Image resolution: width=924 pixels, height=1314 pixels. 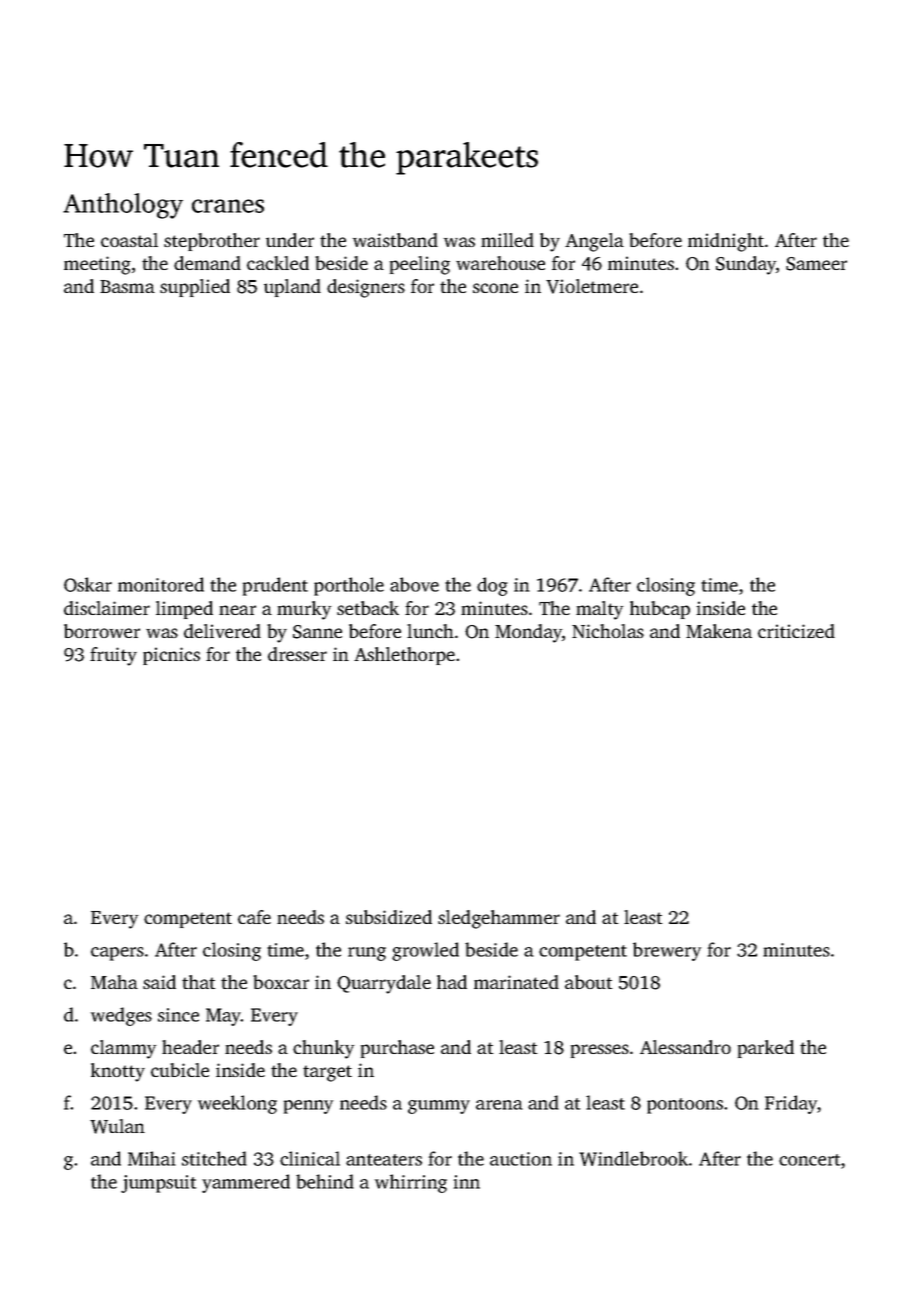 I want to click on concert, so click(x=809, y=1160).
